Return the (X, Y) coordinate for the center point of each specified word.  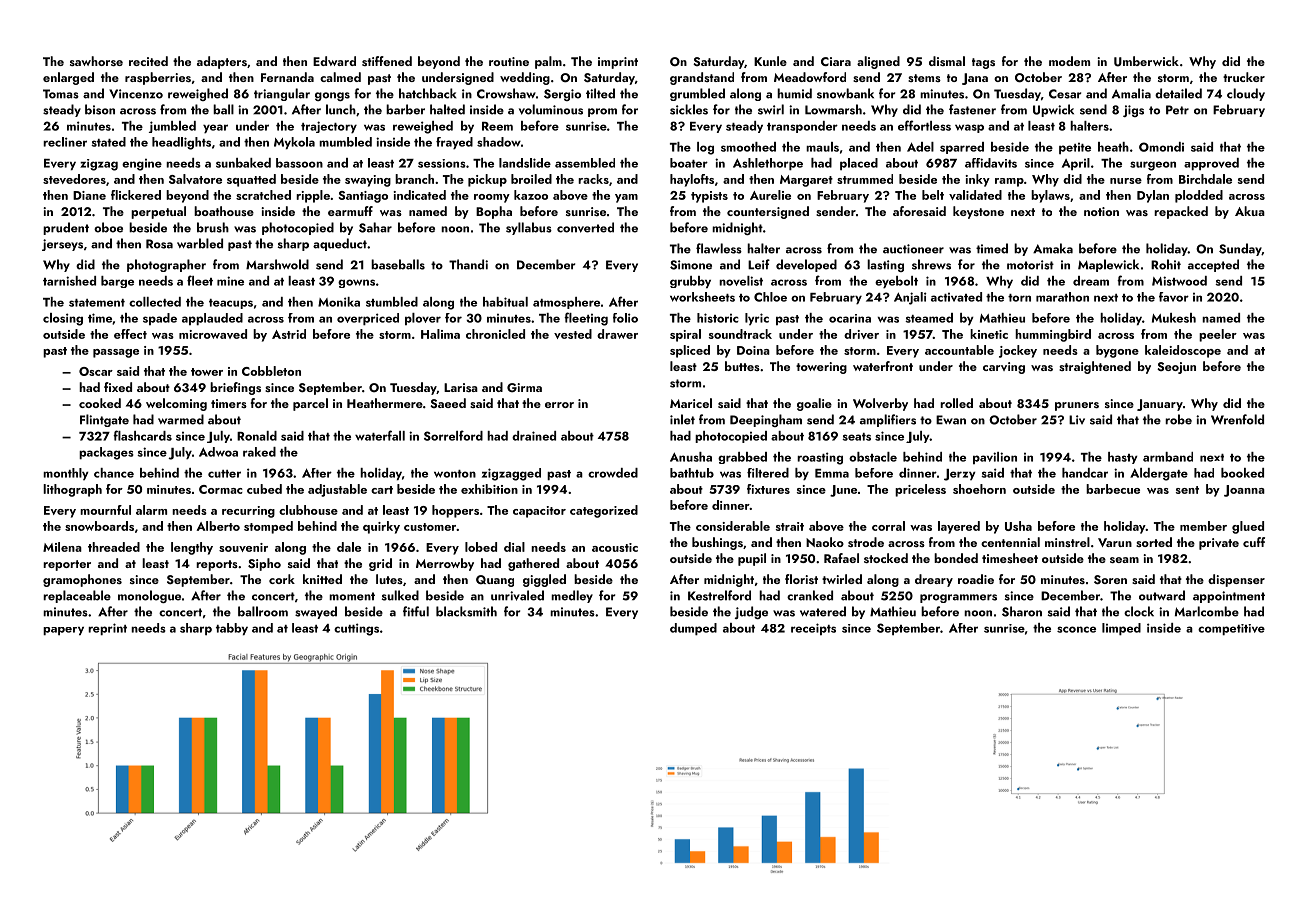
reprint (107, 629)
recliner (65, 142)
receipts (813, 629)
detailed (1178, 93)
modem (1069, 61)
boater (689, 163)
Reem (497, 126)
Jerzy (960, 475)
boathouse (224, 211)
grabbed (742, 458)
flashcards (142, 435)
